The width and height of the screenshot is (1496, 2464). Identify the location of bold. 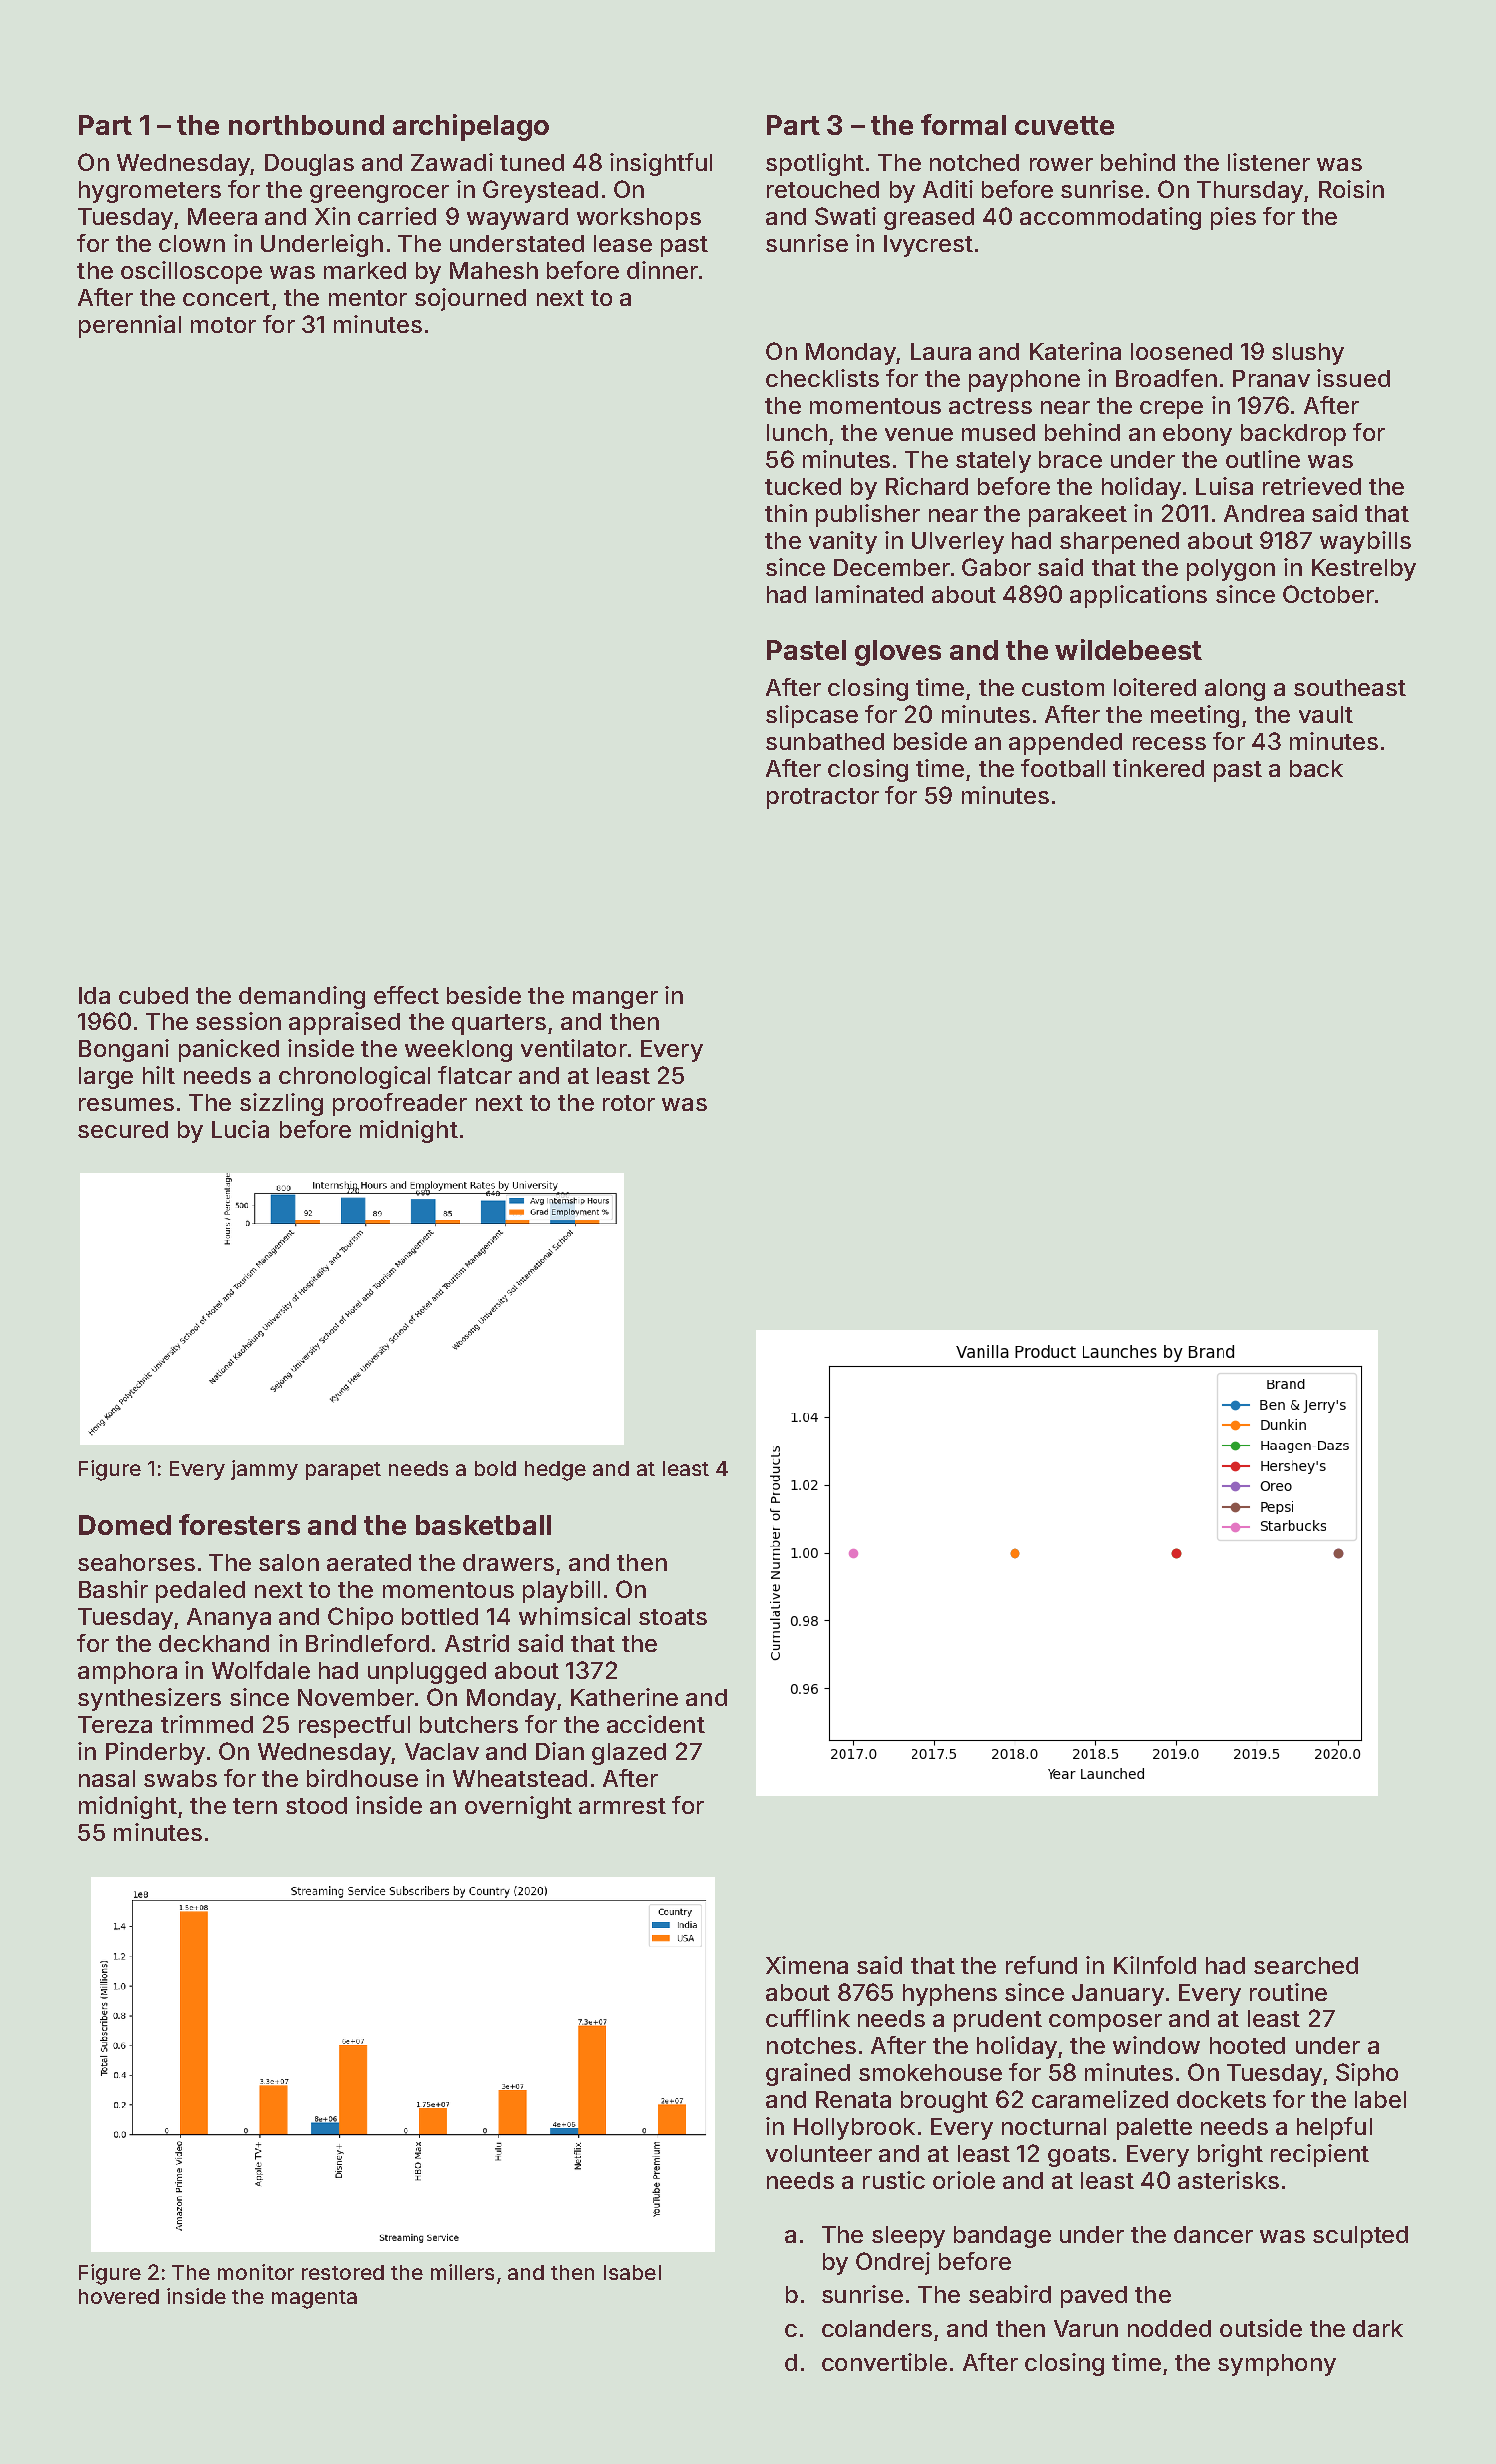
(495, 1468).
